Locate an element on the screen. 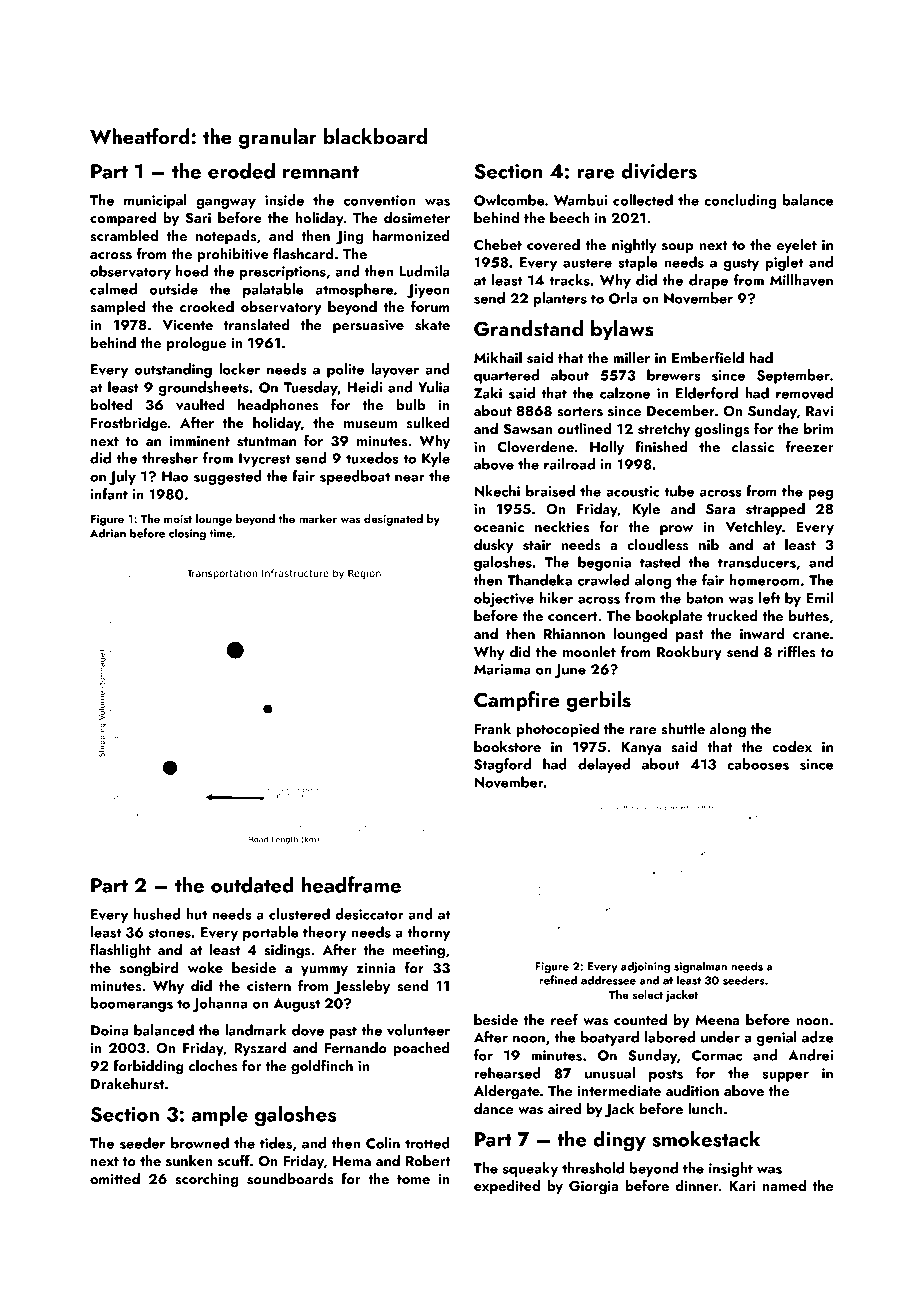 The image size is (924, 1314). codex is located at coordinates (792, 746).
